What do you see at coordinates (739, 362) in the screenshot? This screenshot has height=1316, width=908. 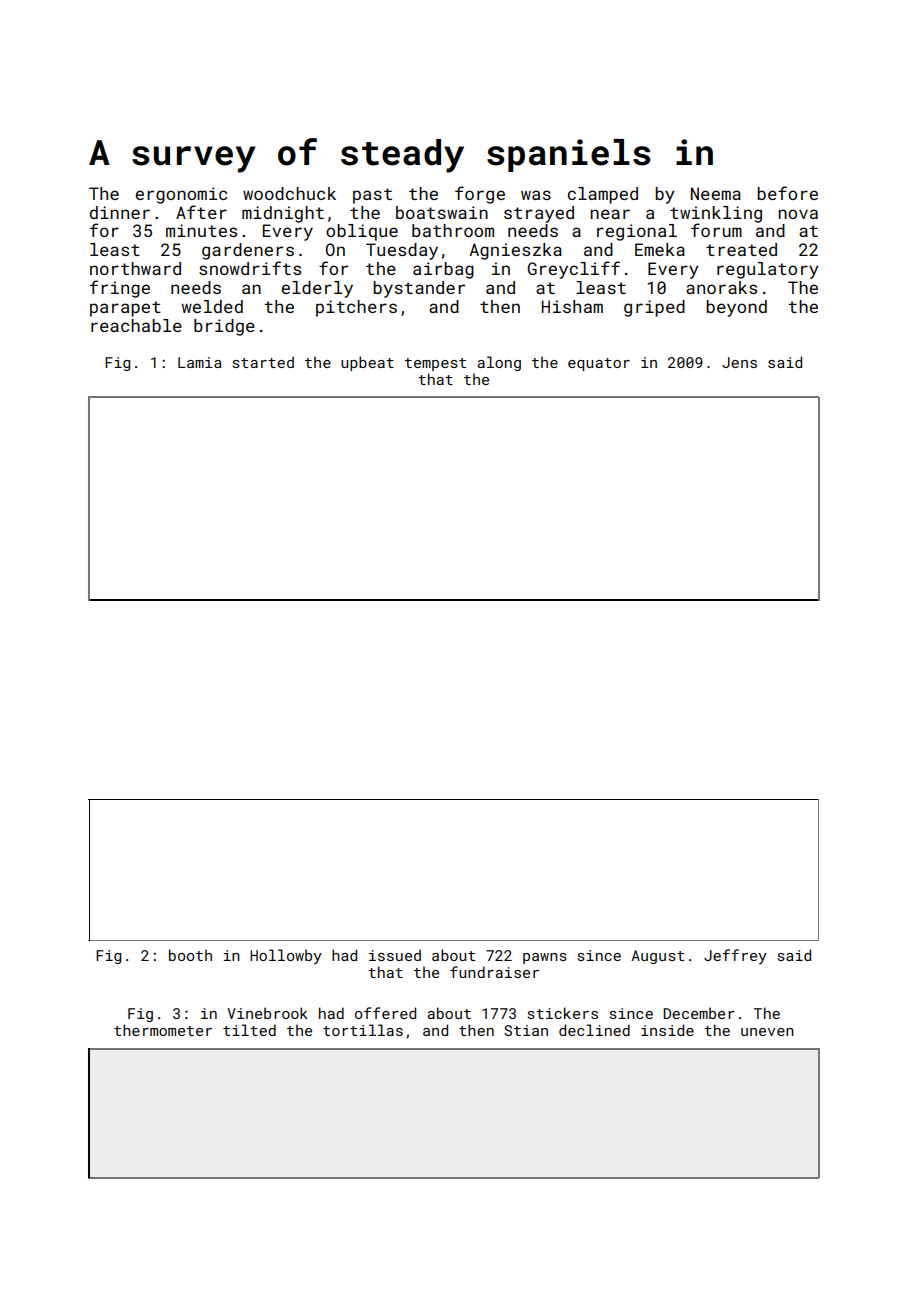 I see `Jens` at bounding box center [739, 362].
